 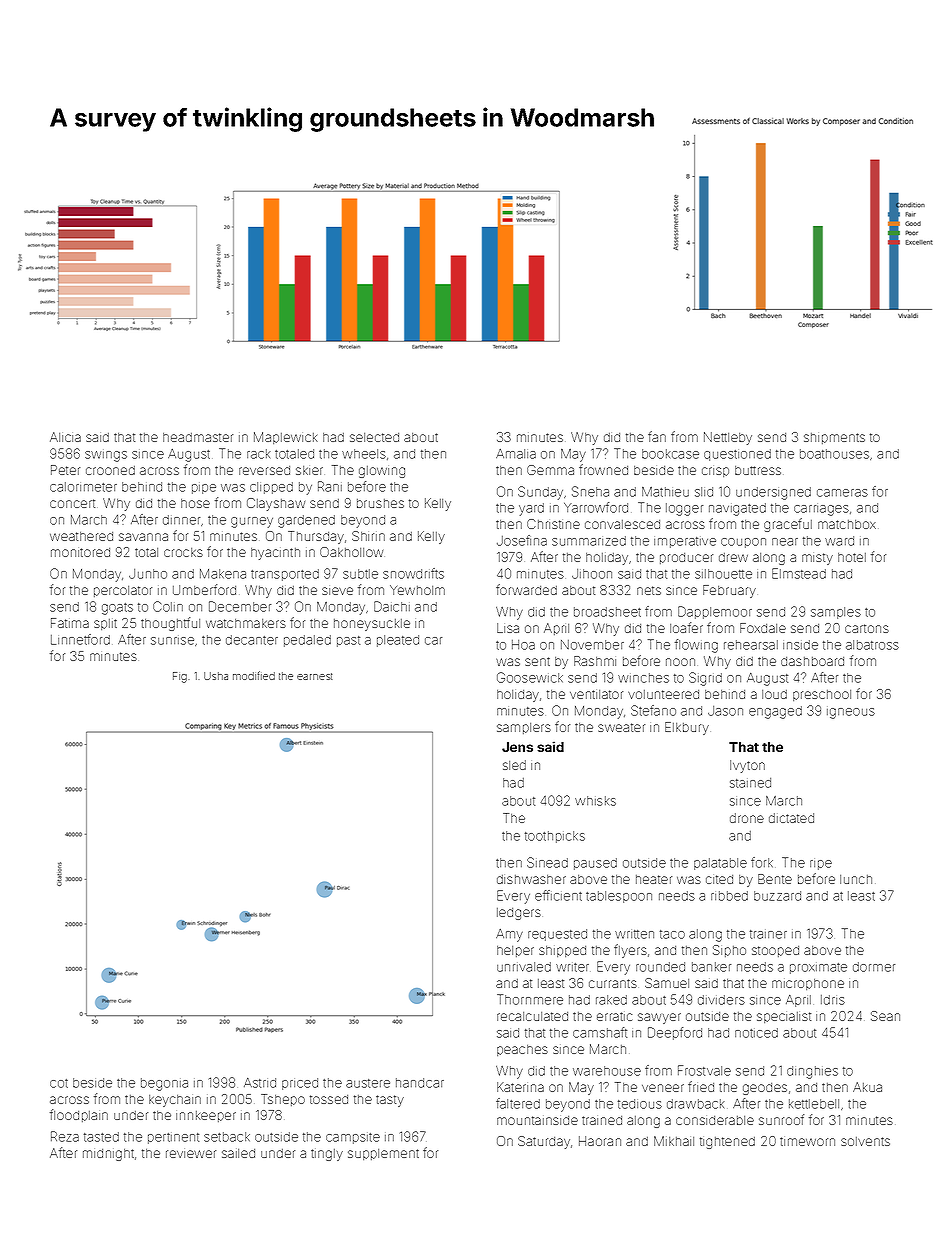 What do you see at coordinates (514, 765) in the page?
I see `sled` at bounding box center [514, 765].
